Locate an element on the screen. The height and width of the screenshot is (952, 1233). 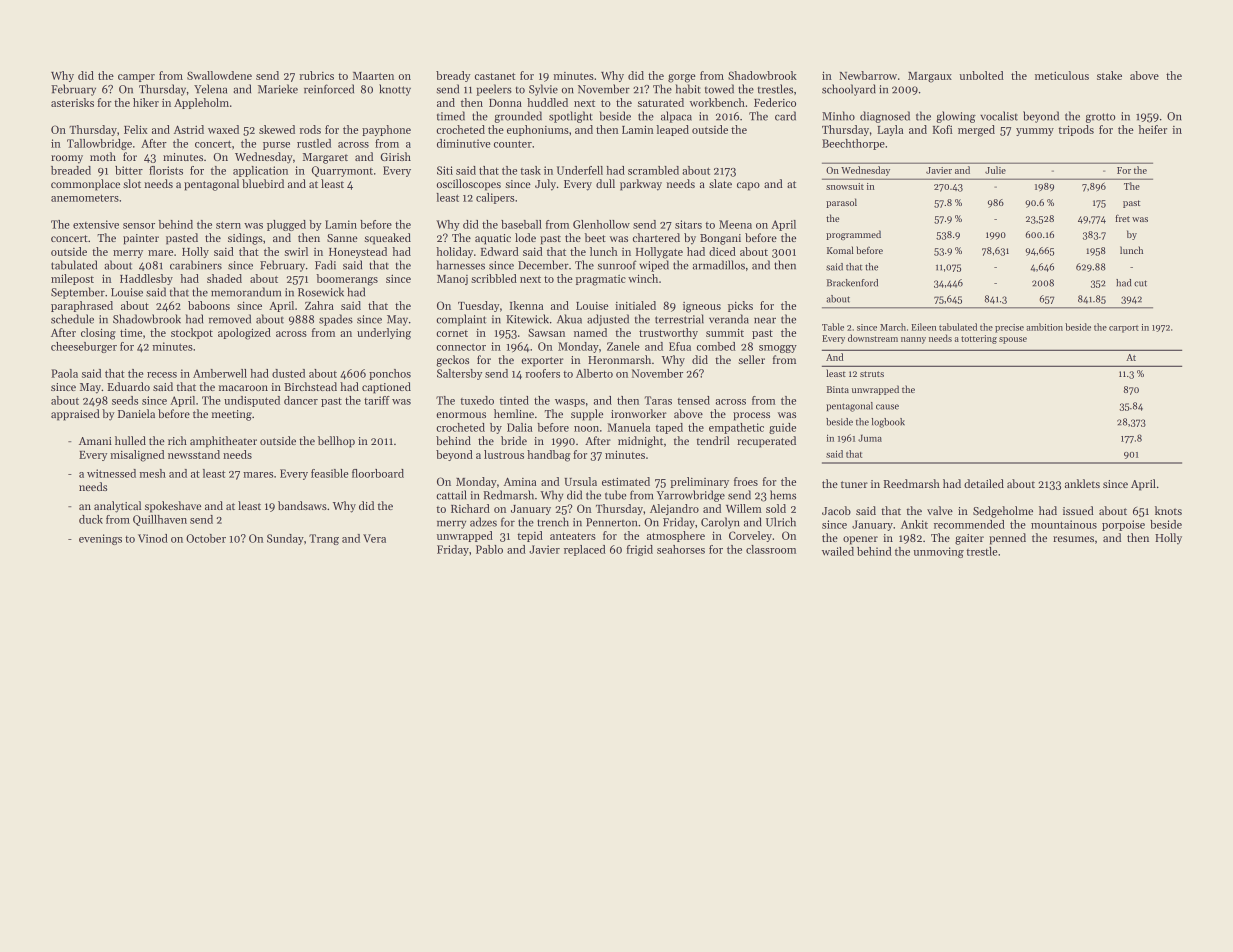
fret is located at coordinates (1122, 218).
